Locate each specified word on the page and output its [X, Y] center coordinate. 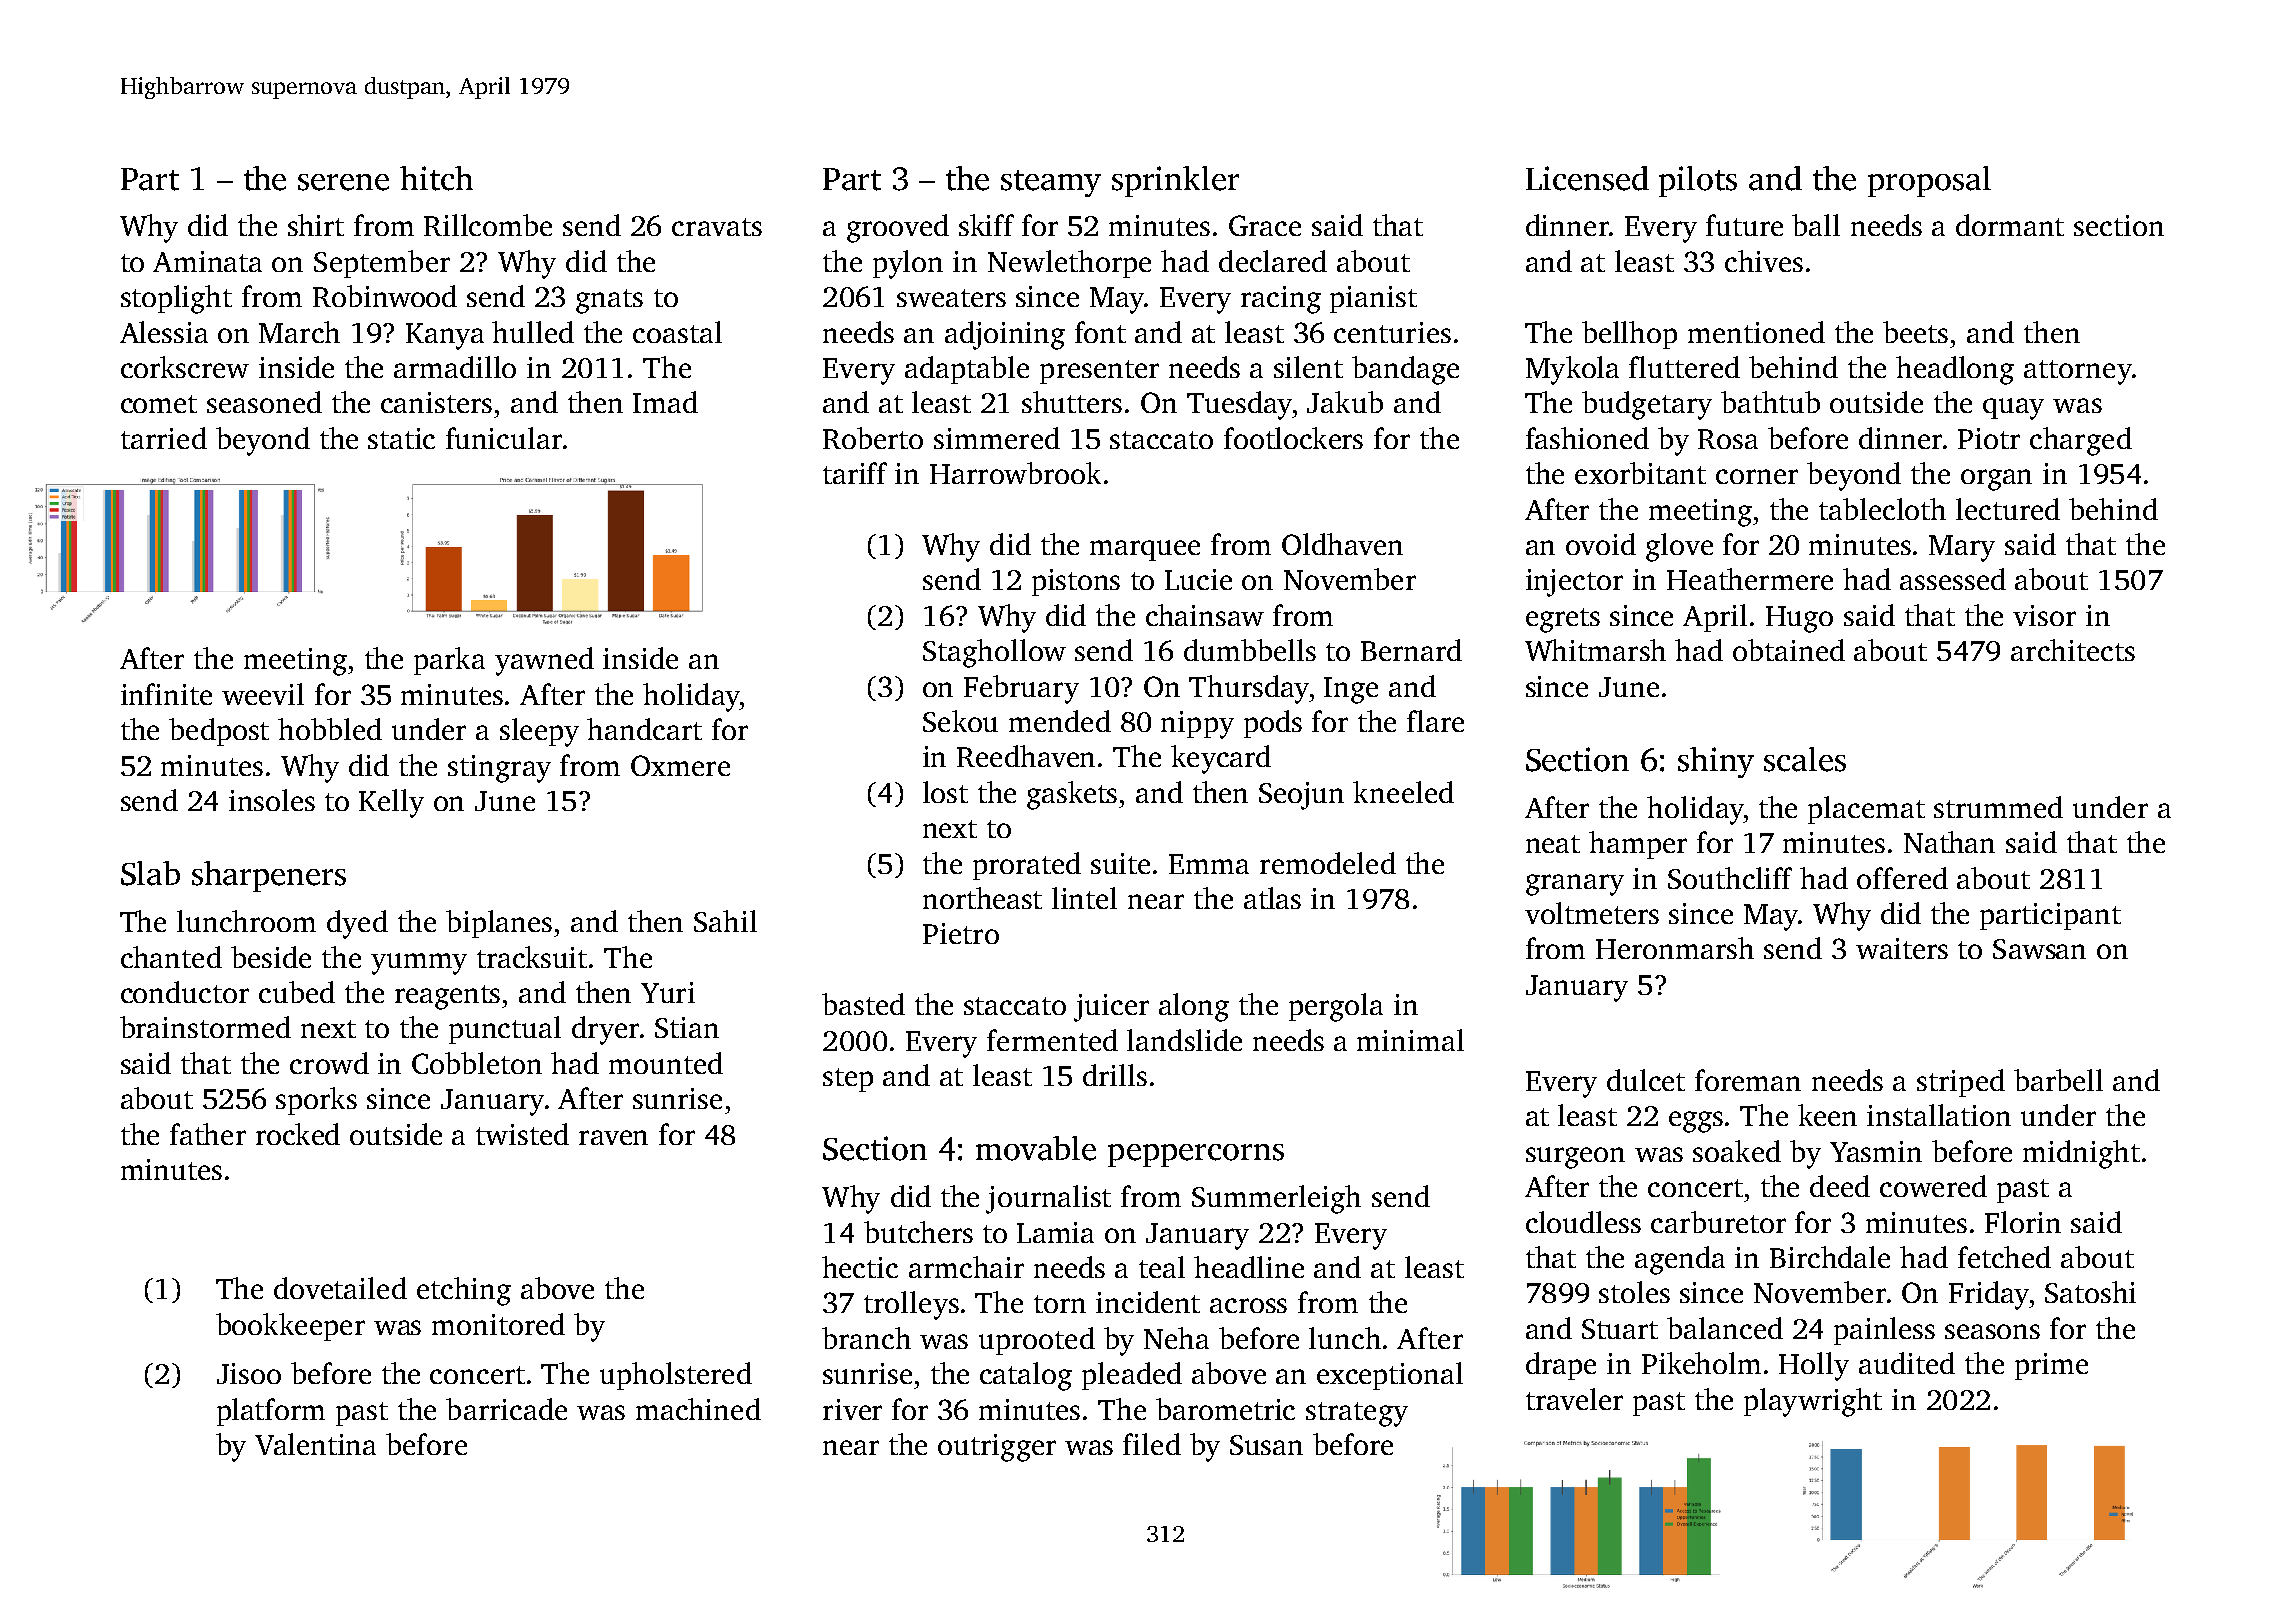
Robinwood [385, 296]
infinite [166, 694]
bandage [1405, 370]
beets [1915, 332]
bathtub [1770, 402]
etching [464, 1291]
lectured [2008, 509]
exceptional [1390, 1376]
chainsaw [1205, 615]
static [401, 438]
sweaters [951, 298]
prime [2051, 1366]
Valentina [315, 1444]
